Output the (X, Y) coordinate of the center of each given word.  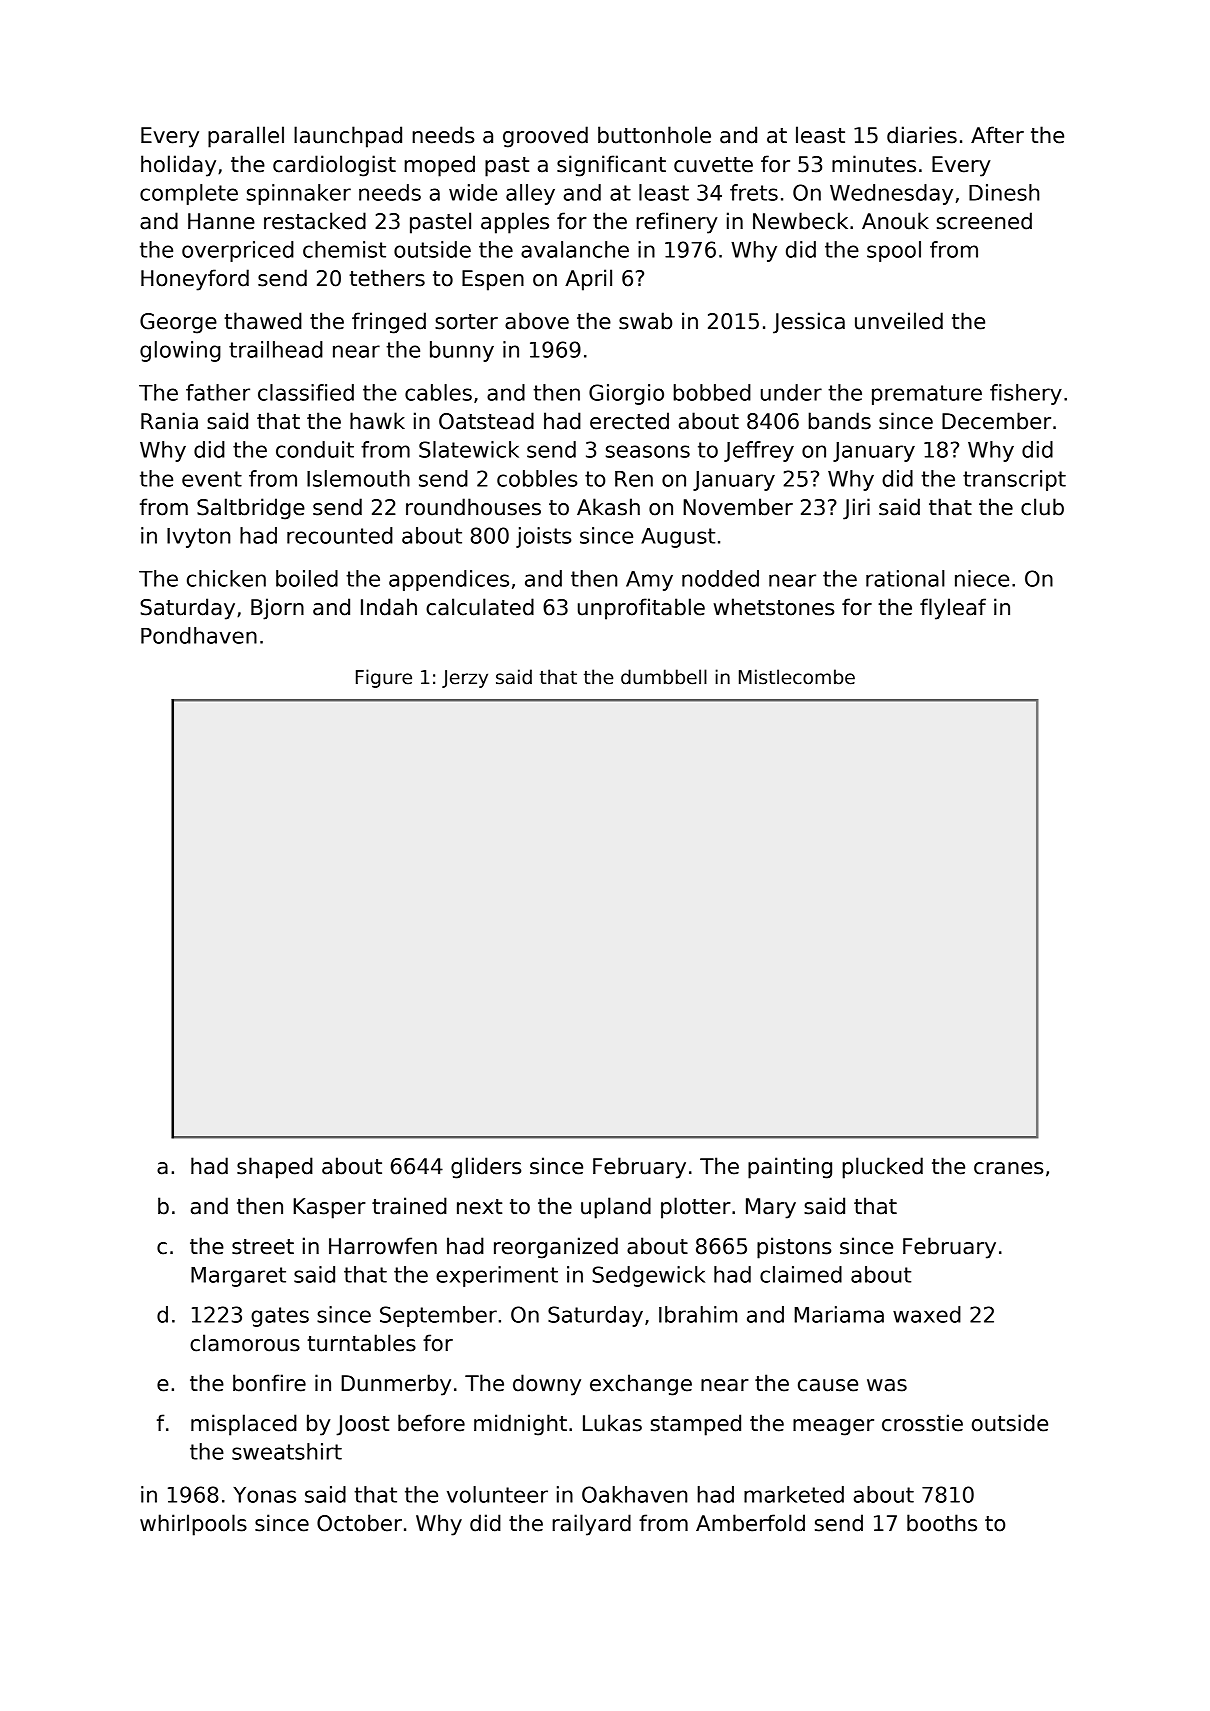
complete (189, 194)
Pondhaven (199, 635)
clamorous (245, 1343)
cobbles (537, 478)
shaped (275, 1168)
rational (905, 578)
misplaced (244, 1425)
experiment (497, 1276)
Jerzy (465, 679)
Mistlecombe (797, 677)
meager (833, 1427)
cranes (1008, 1168)
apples (515, 223)
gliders (486, 1168)
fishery (1026, 394)
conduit (315, 449)
